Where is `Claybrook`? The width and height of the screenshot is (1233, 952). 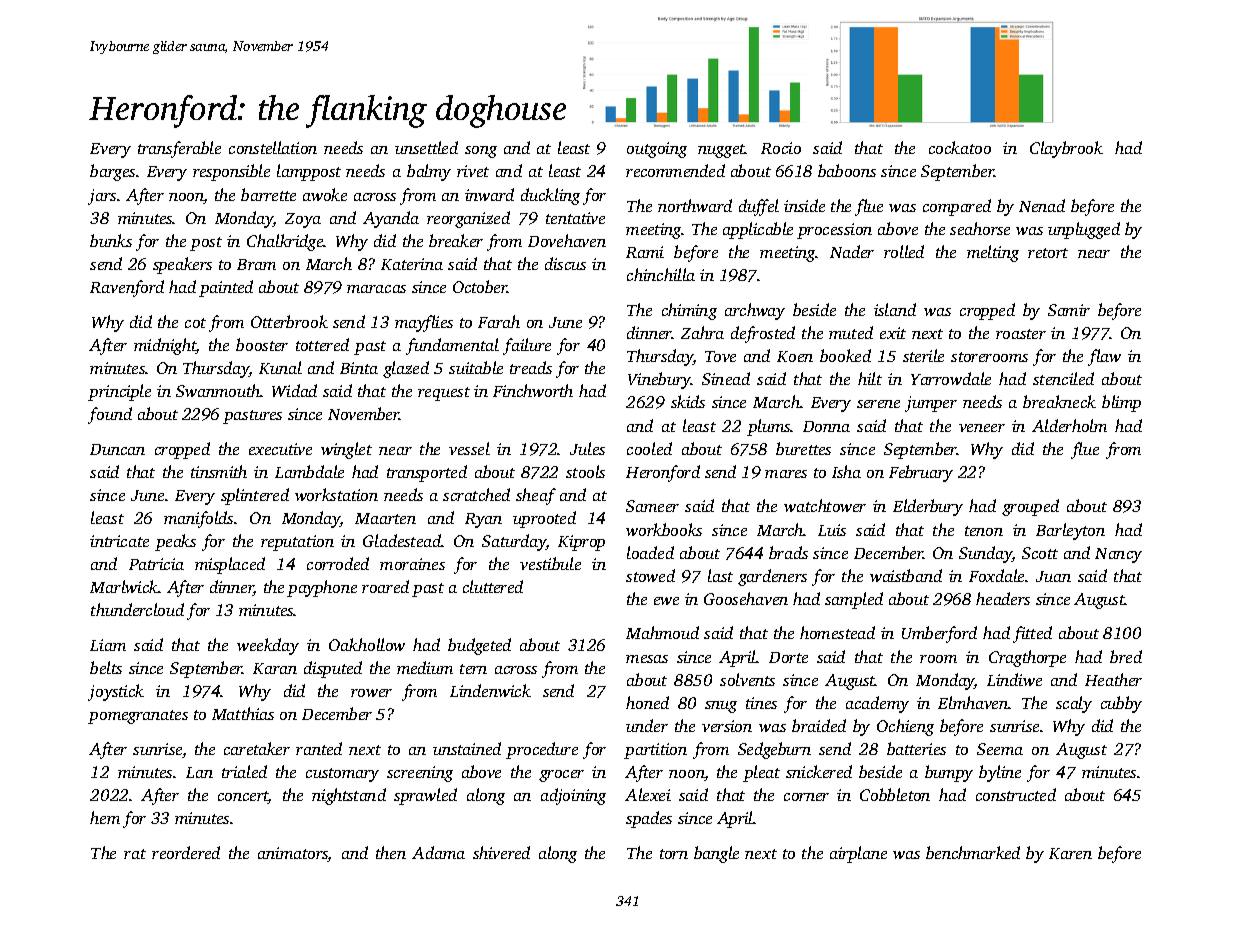 Claybrook is located at coordinates (1066, 149).
